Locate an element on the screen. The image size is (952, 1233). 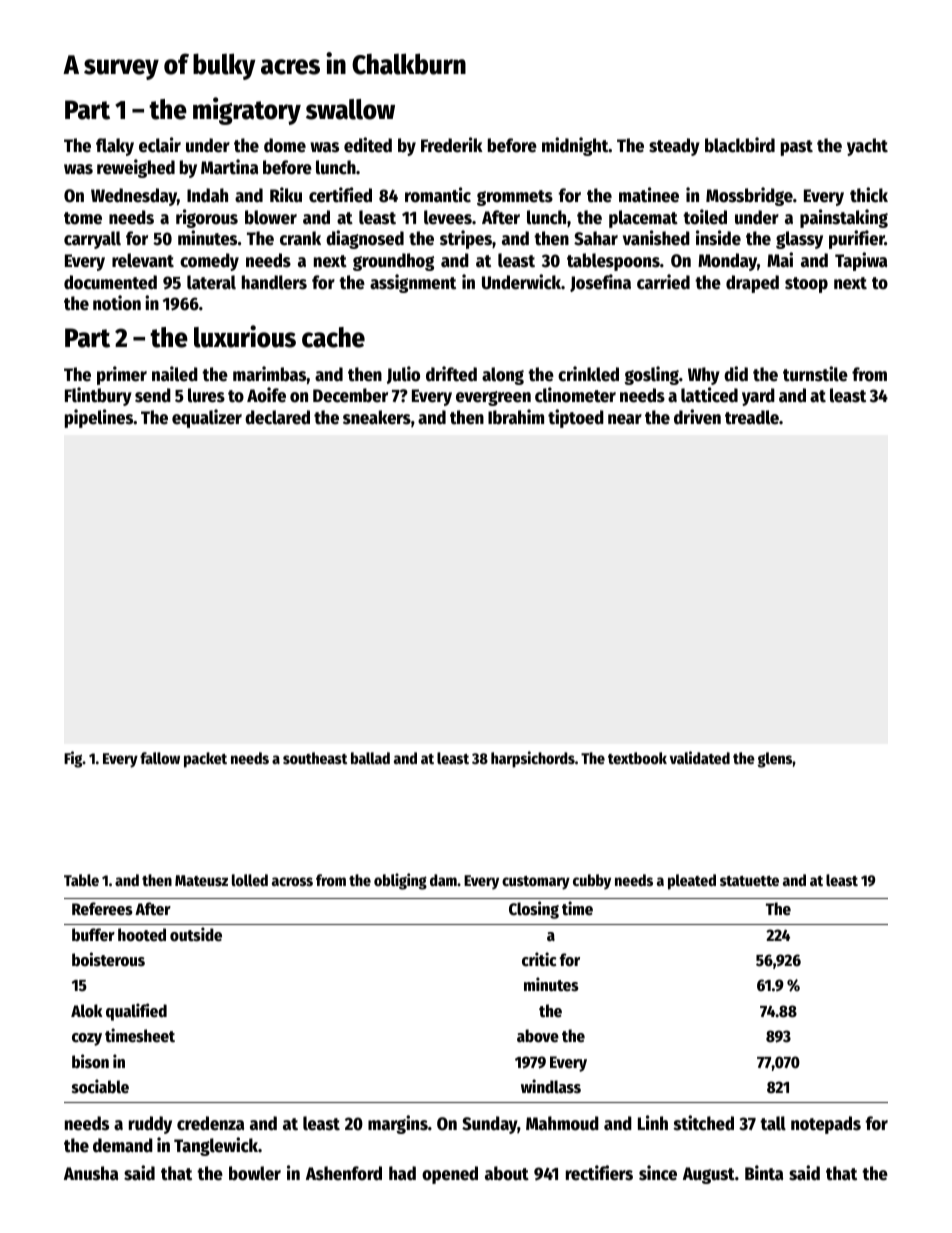
Tanglewick is located at coordinates (216, 1146).
